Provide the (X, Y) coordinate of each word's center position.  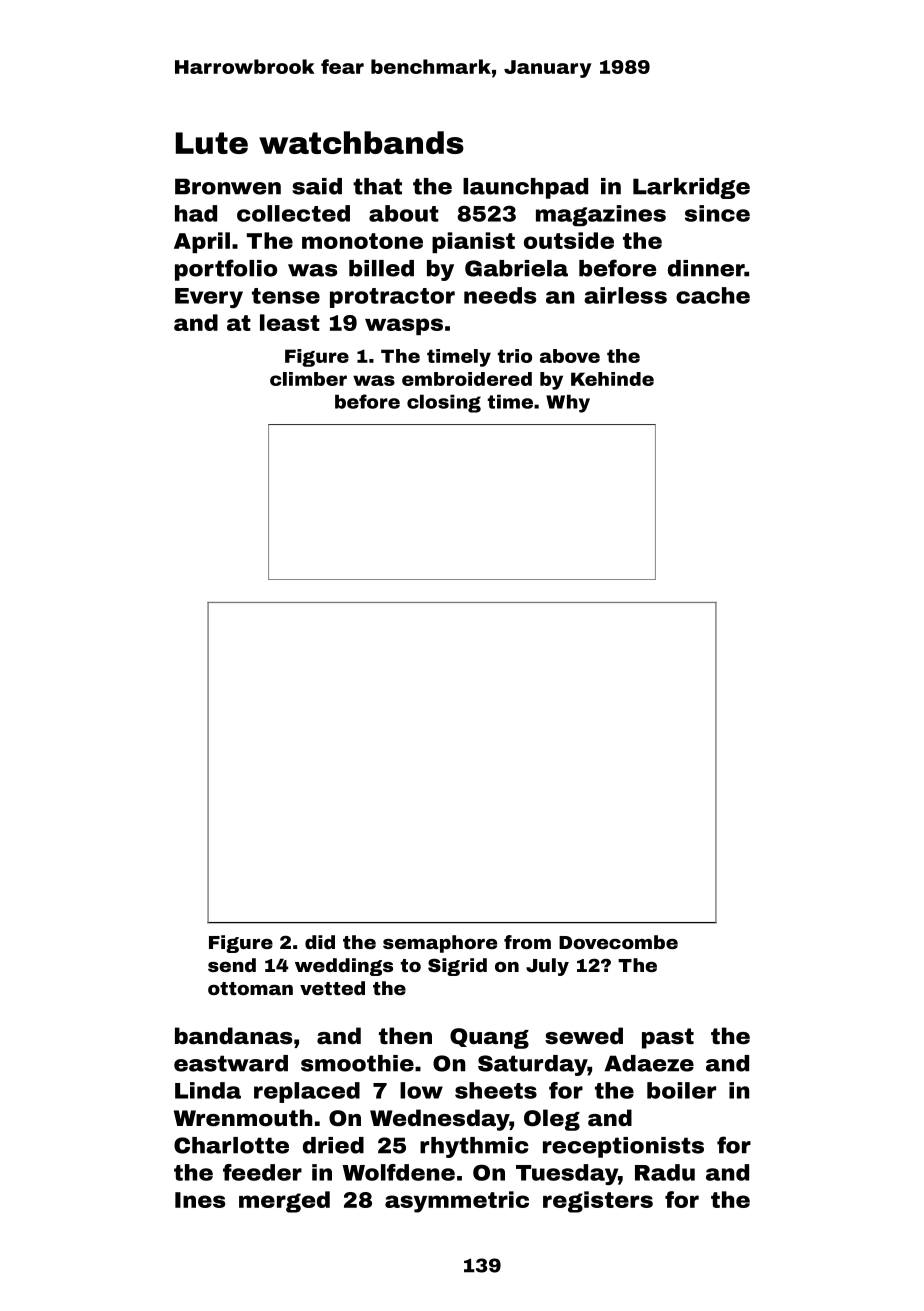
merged (284, 1202)
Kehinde (612, 379)
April (202, 242)
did (320, 942)
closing (444, 403)
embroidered (467, 379)
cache (713, 295)
